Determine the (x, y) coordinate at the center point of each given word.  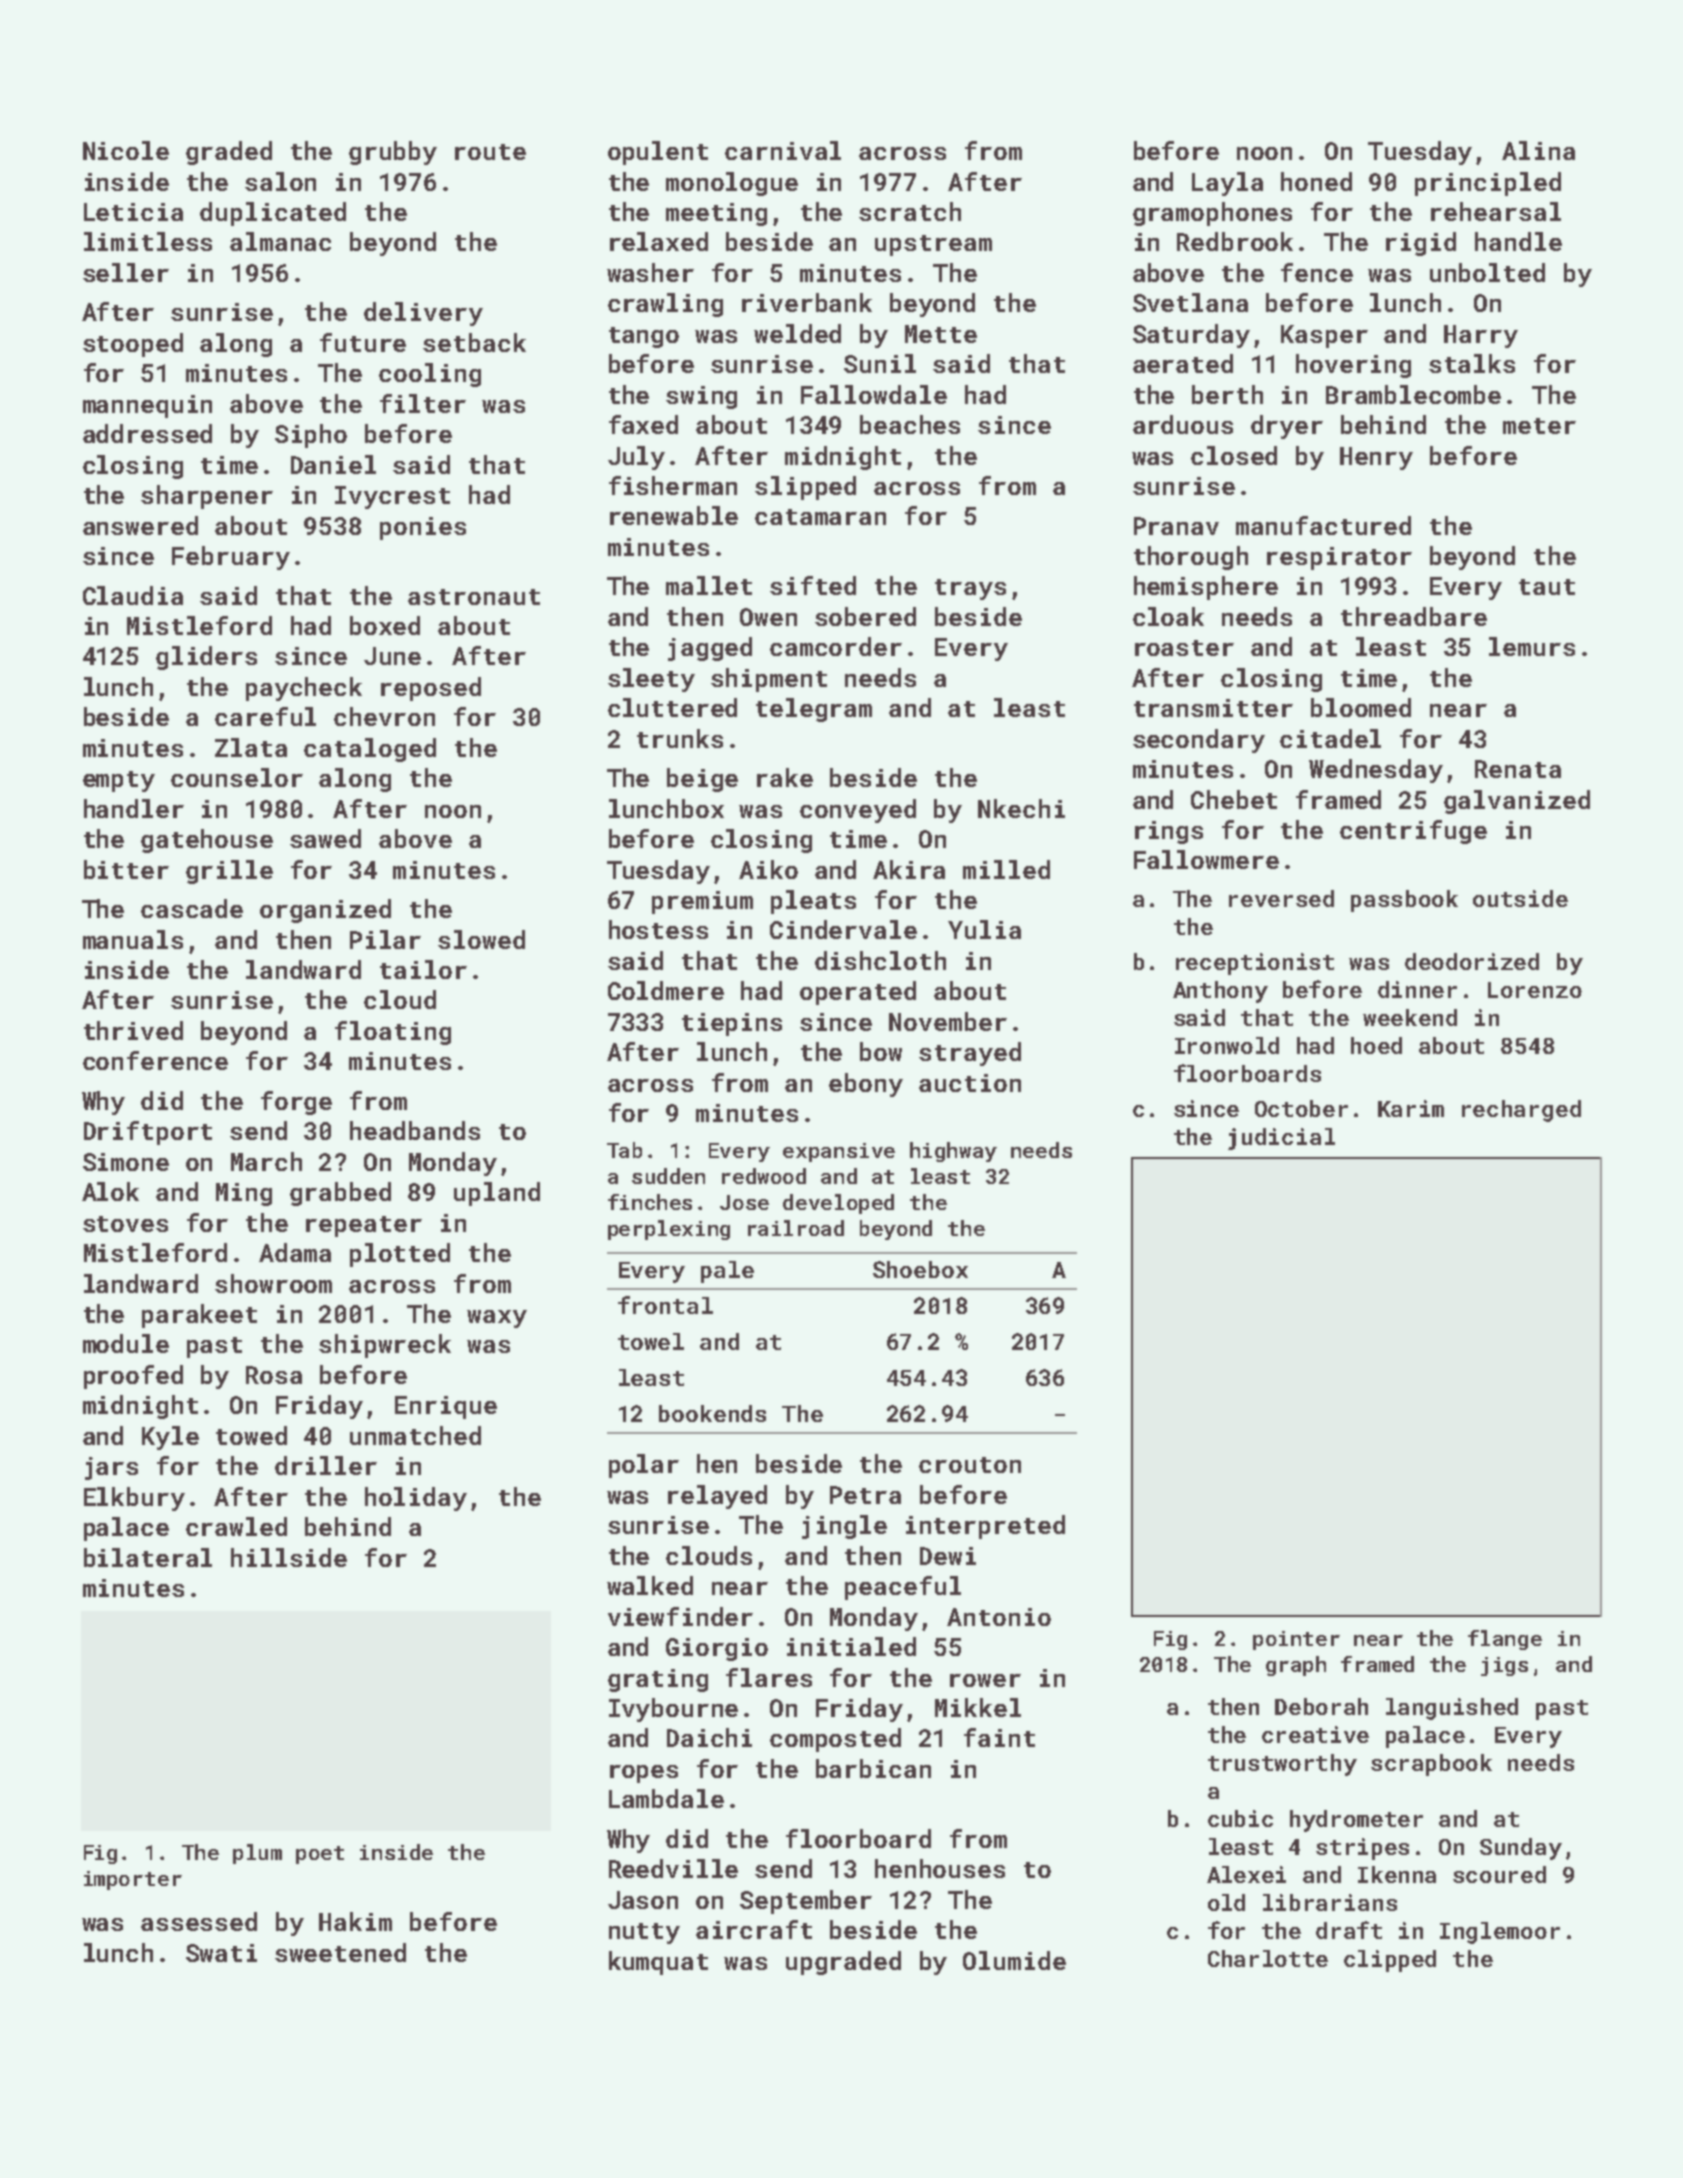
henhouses (940, 1868)
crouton (970, 1465)
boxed (385, 625)
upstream (933, 245)
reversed (1281, 898)
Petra (865, 1495)
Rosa (274, 1375)
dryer (1287, 427)
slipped (805, 488)
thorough (1191, 558)
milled (1006, 869)
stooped (133, 345)
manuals (133, 939)
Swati (221, 1953)
